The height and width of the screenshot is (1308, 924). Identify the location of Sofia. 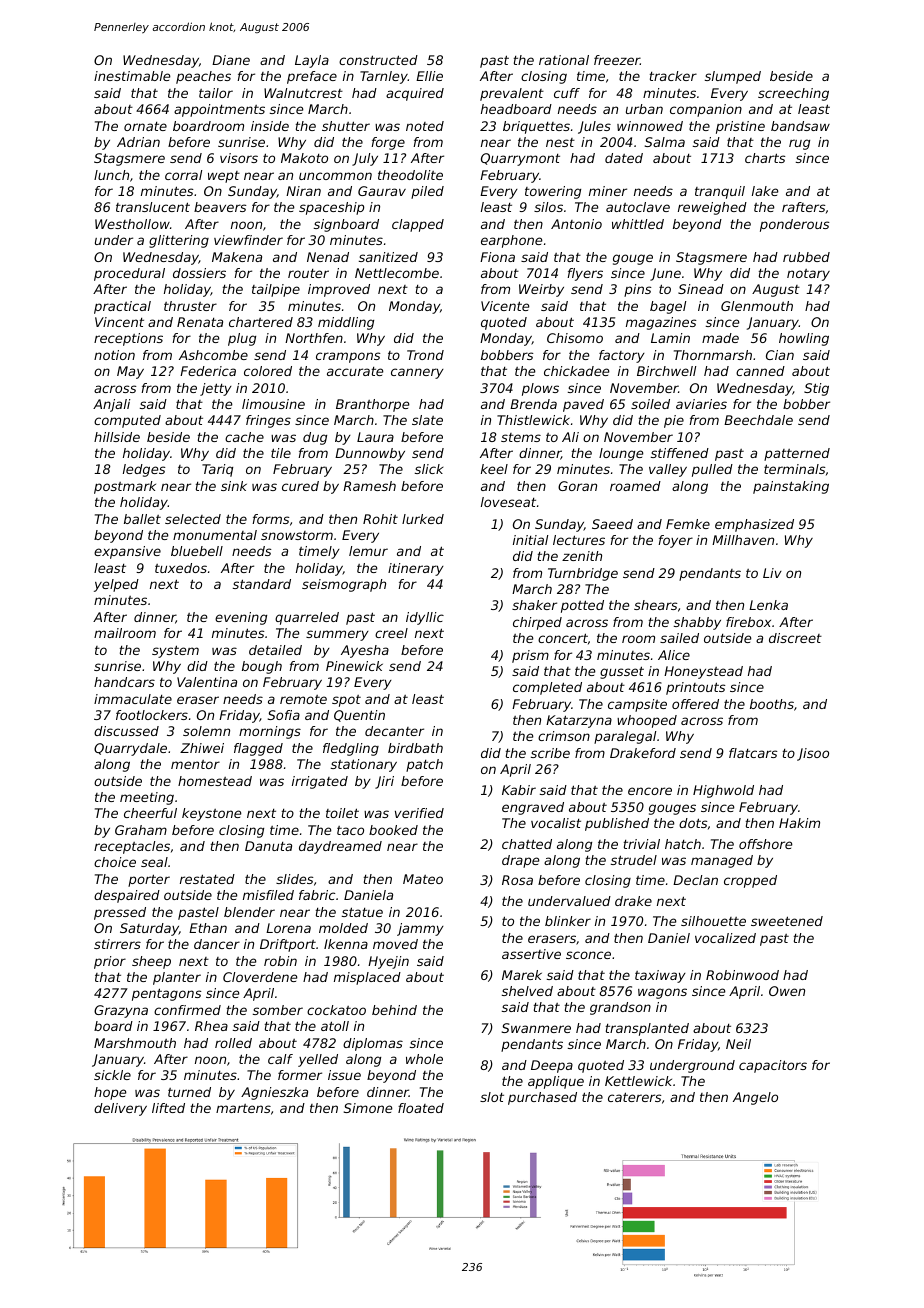
(284, 715).
